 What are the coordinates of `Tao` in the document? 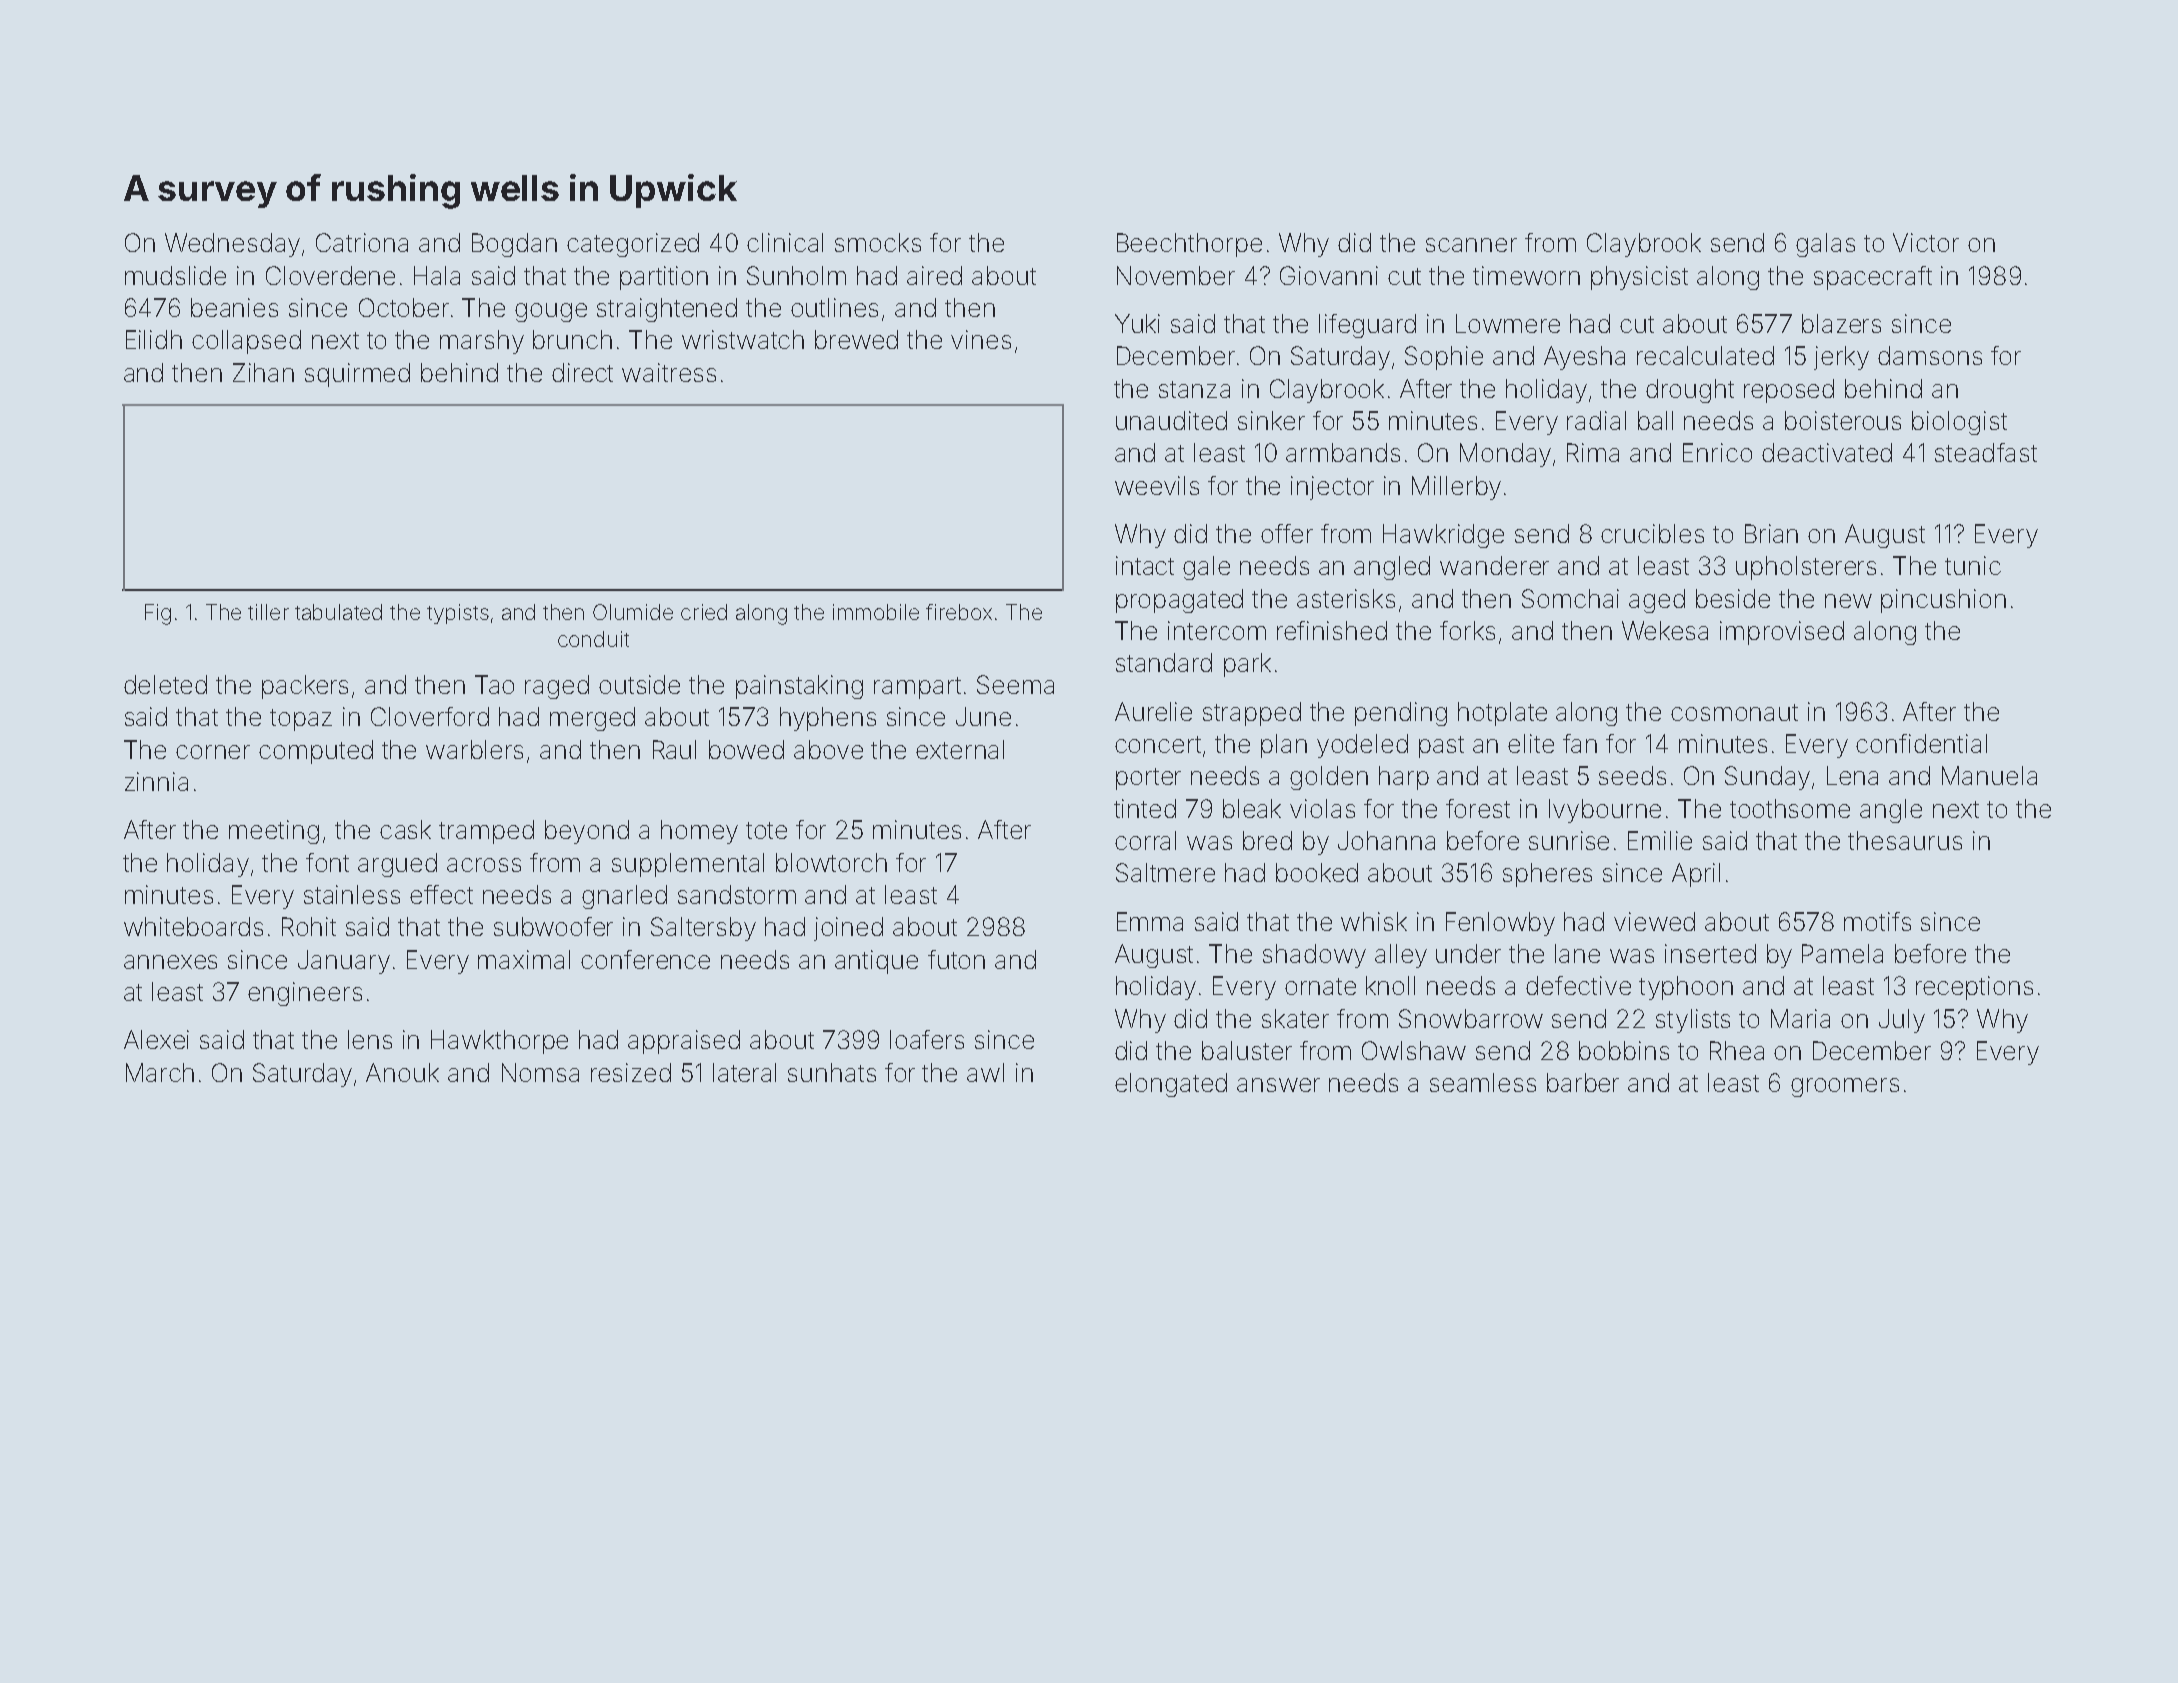 It's located at (494, 684).
